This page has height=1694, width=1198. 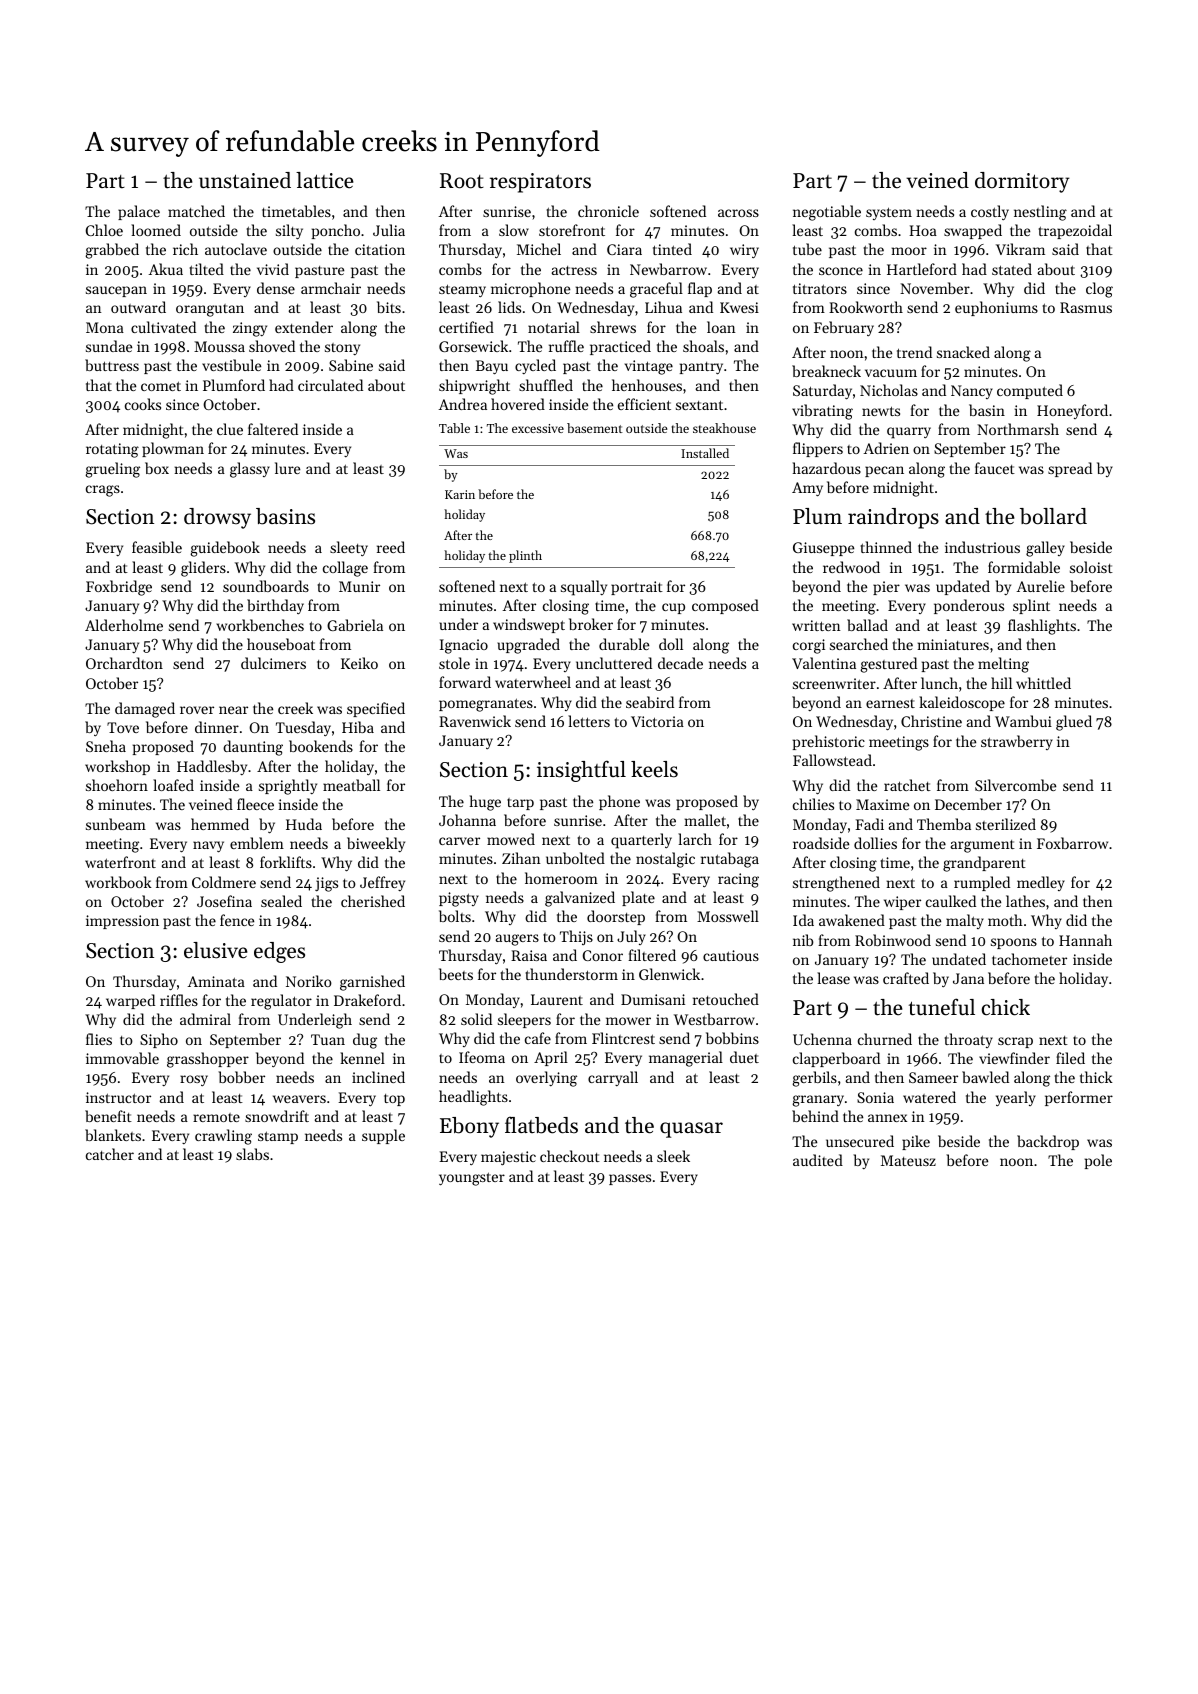 What do you see at coordinates (116, 291) in the page?
I see `saucepan` at bounding box center [116, 291].
